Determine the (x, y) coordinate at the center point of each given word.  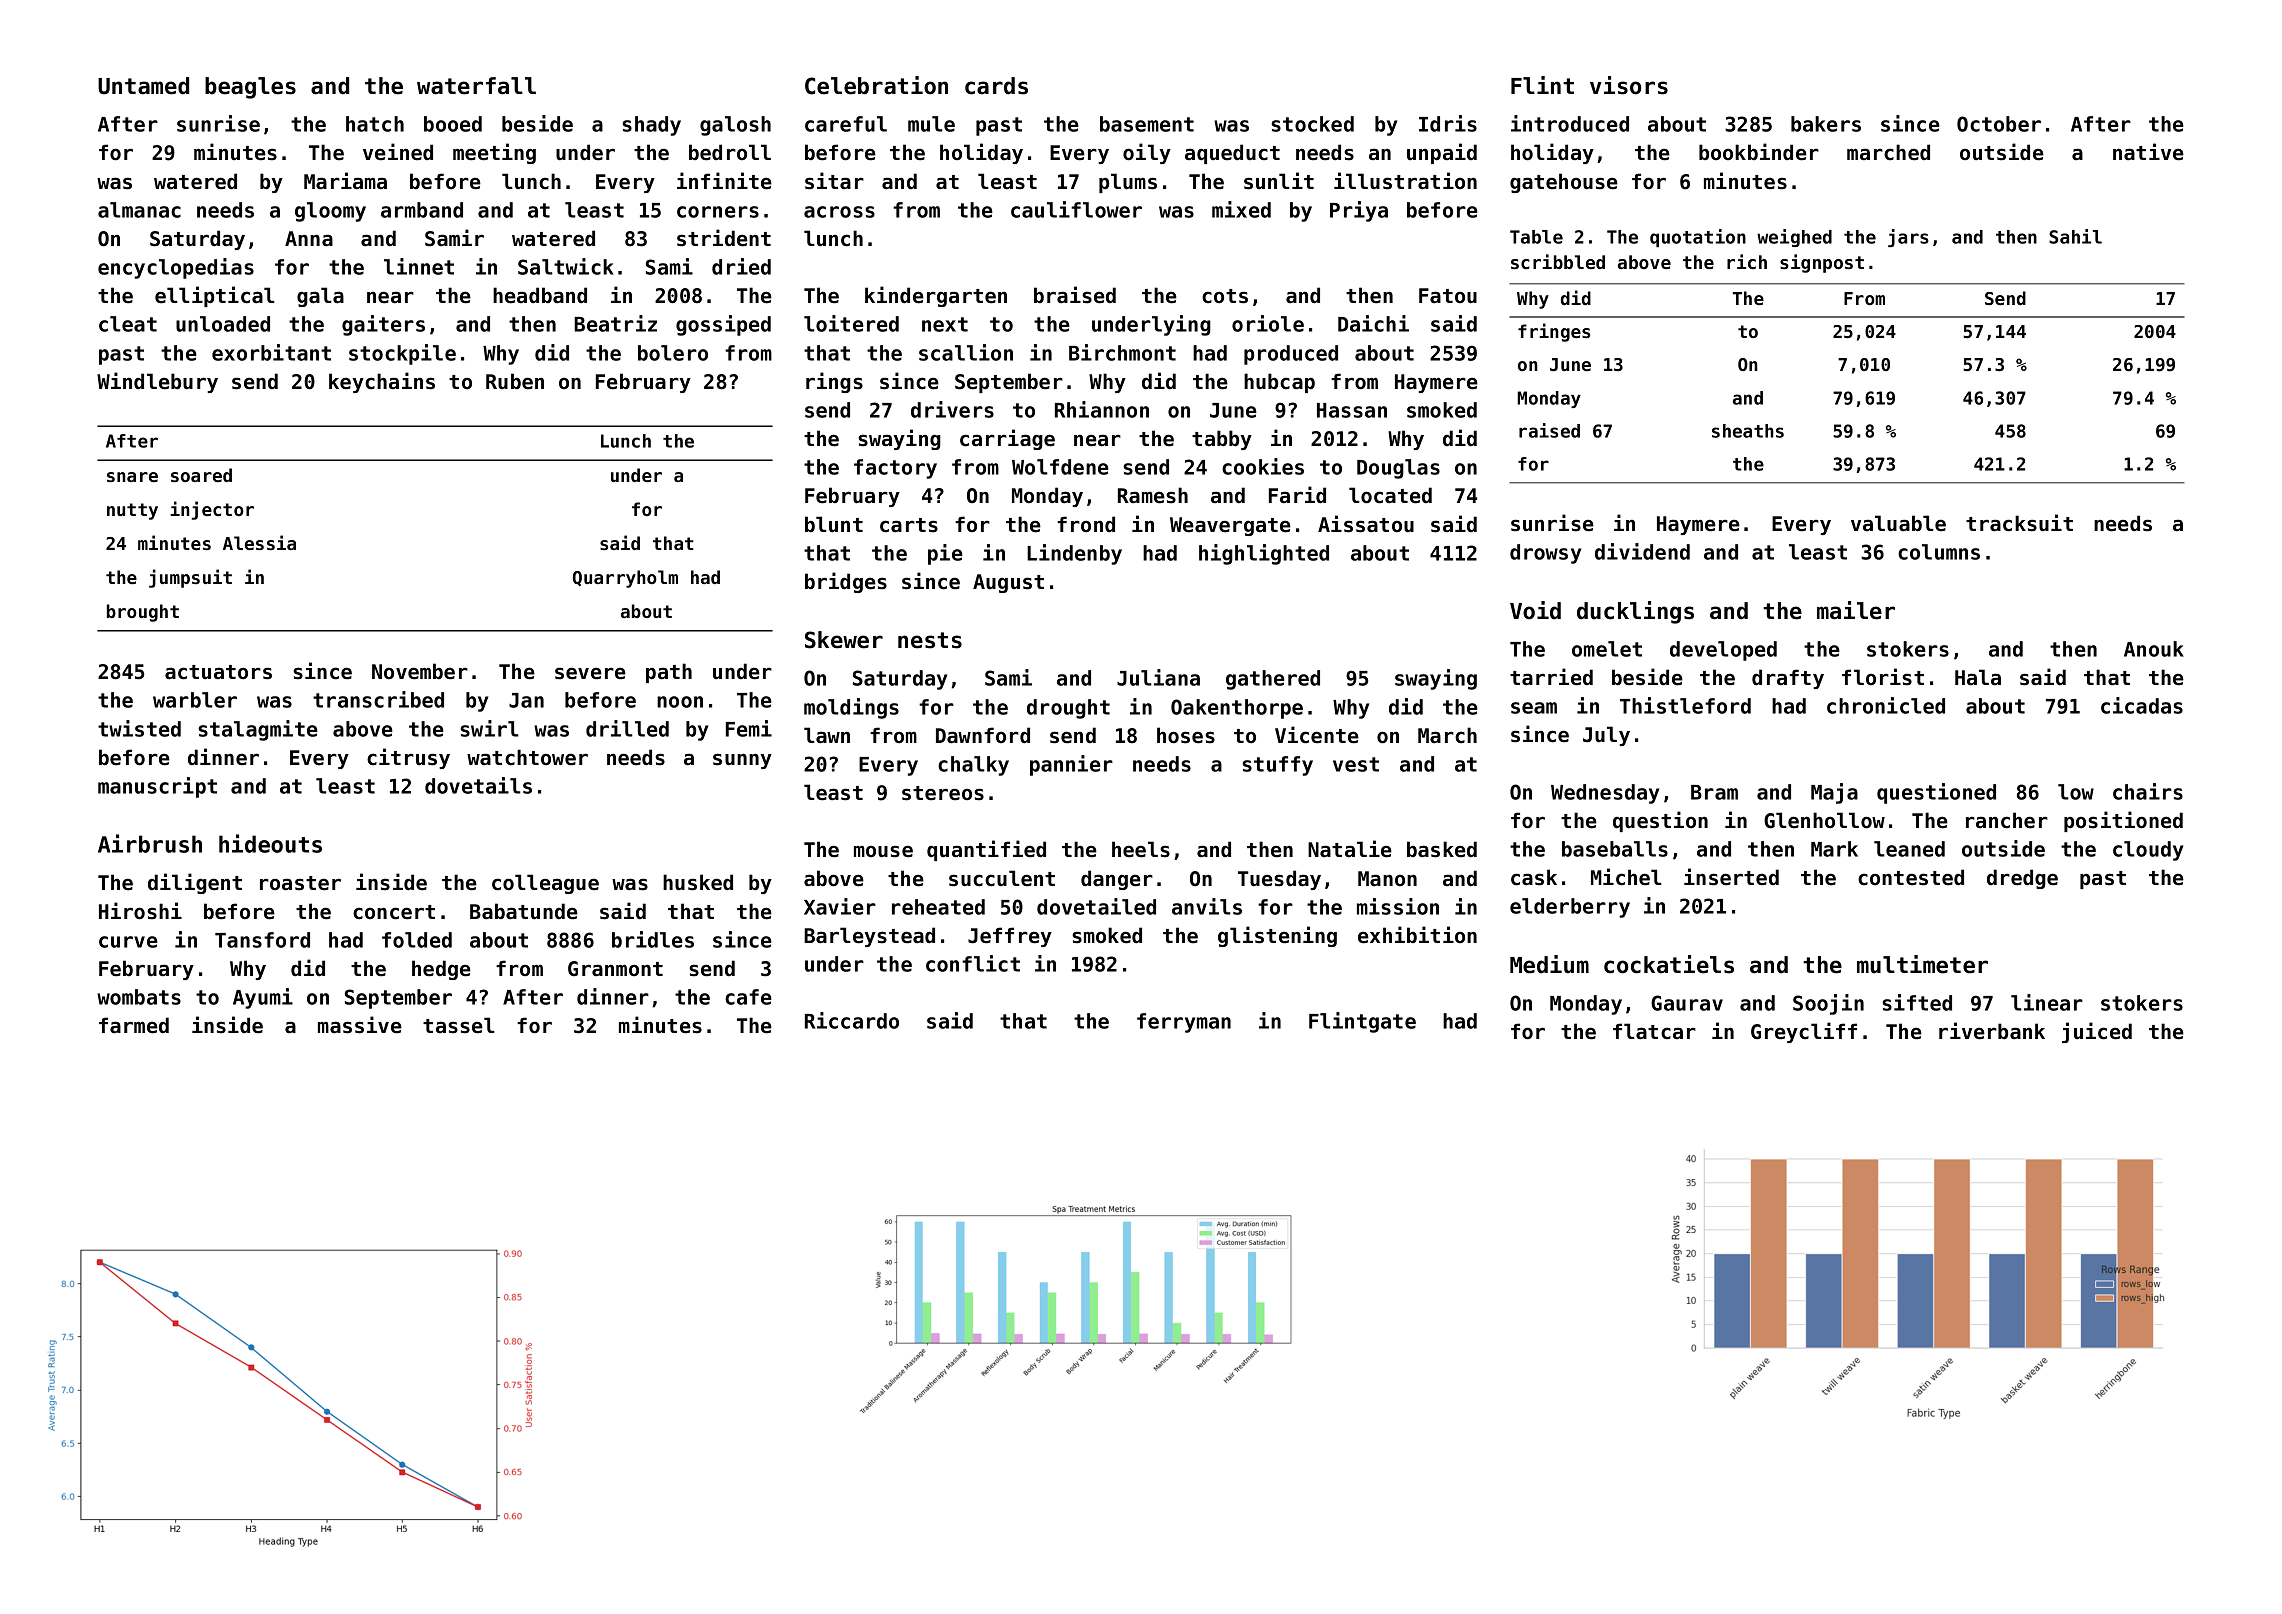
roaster (300, 883)
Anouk (2154, 649)
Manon (1387, 879)
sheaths (1748, 431)
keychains (382, 382)
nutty (132, 511)
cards (996, 86)
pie (945, 554)
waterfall (476, 86)
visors (1629, 85)
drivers (952, 409)
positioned (2123, 821)
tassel (459, 1025)
